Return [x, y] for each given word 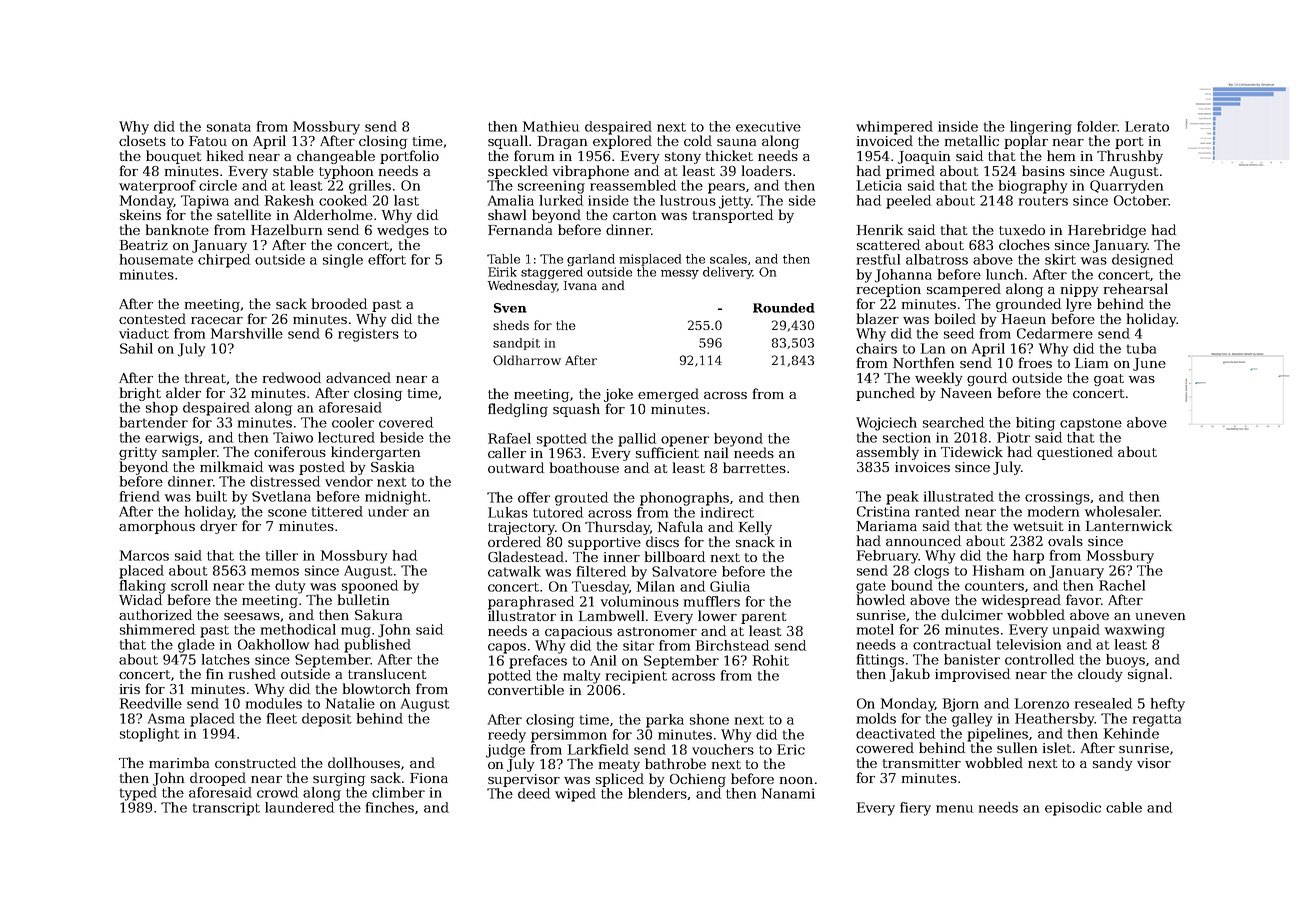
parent [764, 618]
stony [683, 158]
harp [1028, 557]
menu [954, 809]
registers [368, 335]
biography [1033, 187]
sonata [229, 127]
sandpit [516, 344]
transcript [226, 809]
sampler [189, 453]
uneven [1160, 616]
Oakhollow [273, 644]
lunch [1004, 274]
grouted [581, 499]
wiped [575, 795]
